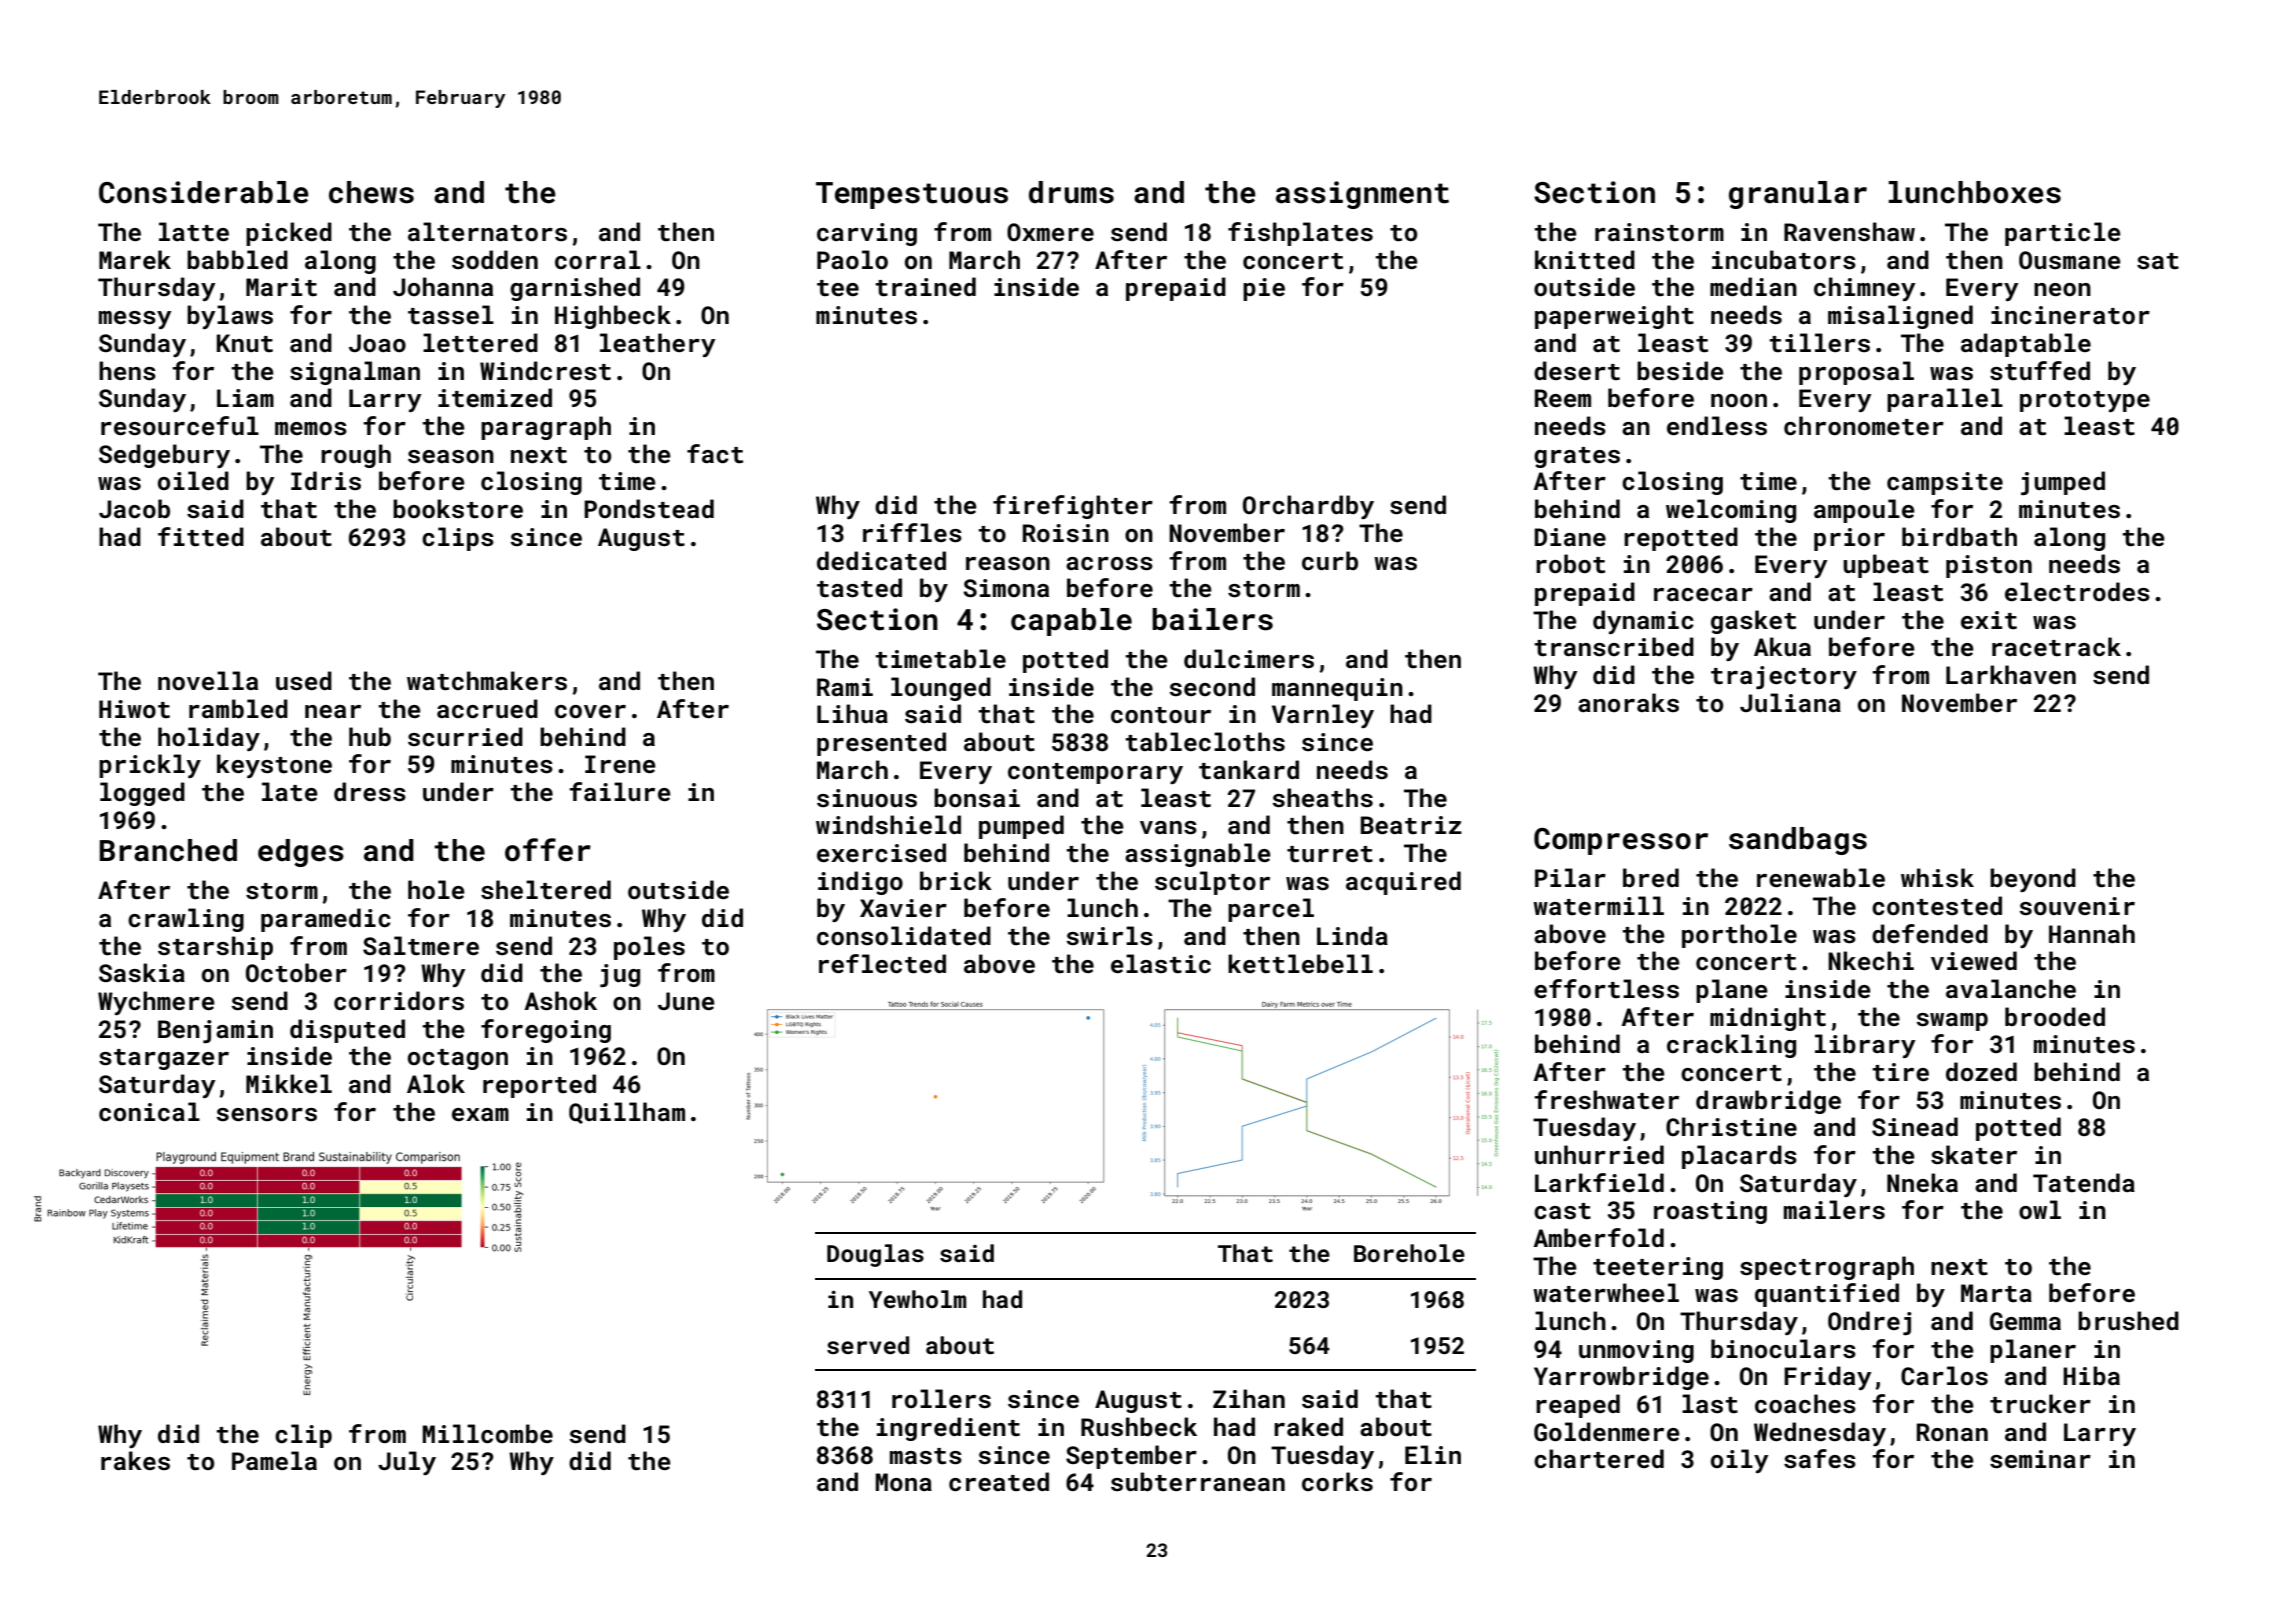 Image resolution: width=2292 pixels, height=1620 pixels. I want to click on Pamela, so click(274, 1460).
